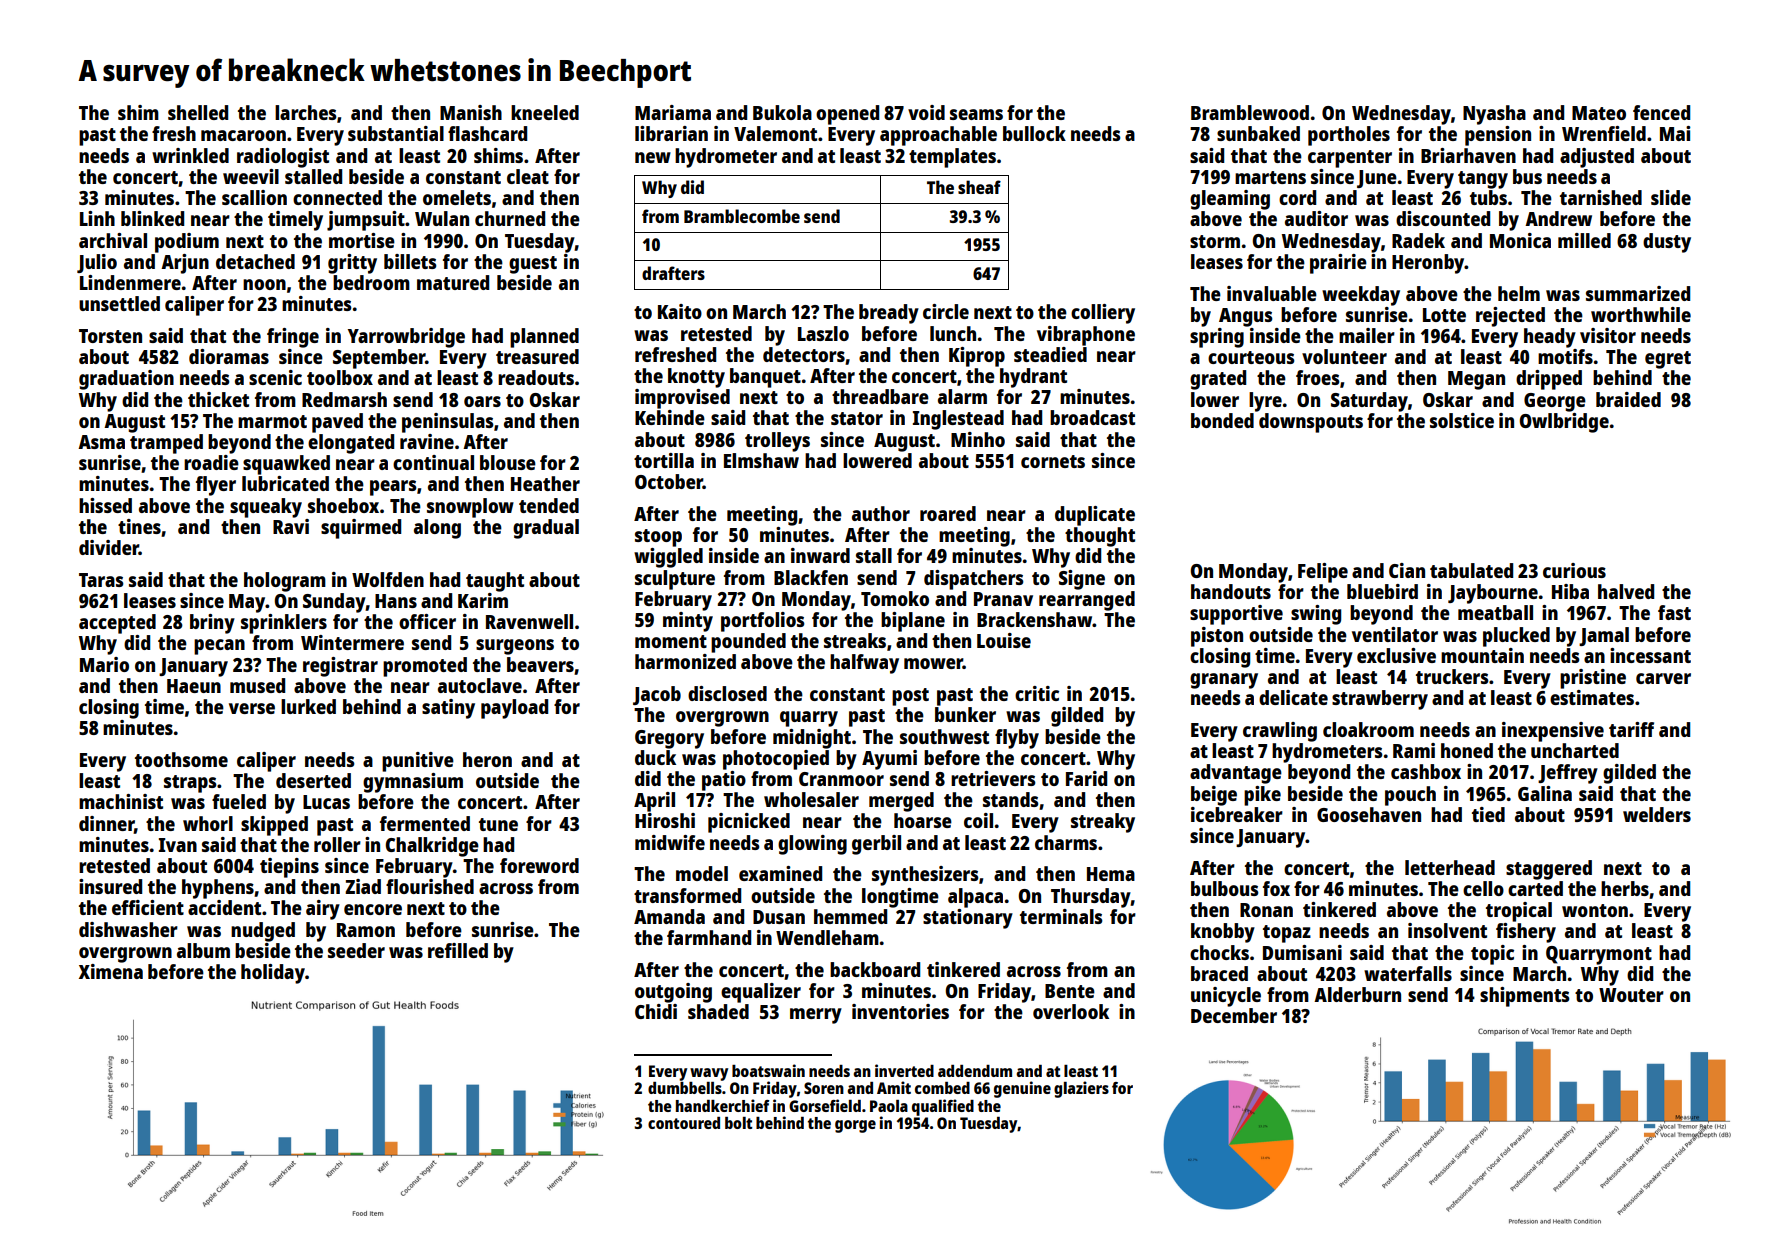 The width and height of the page is (1770, 1252). I want to click on album, so click(203, 950).
